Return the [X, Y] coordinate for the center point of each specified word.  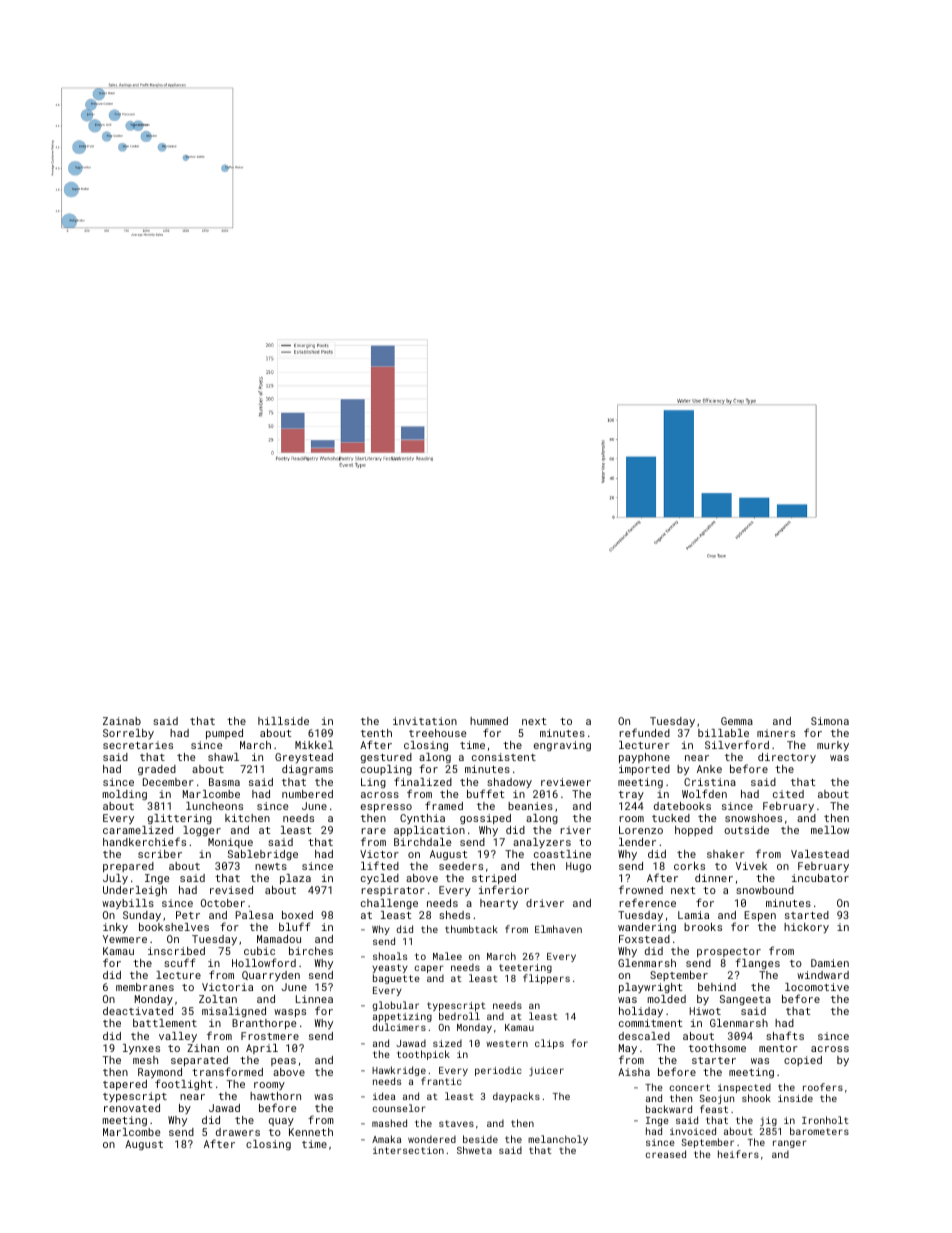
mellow [830, 830]
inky [115, 928]
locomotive [817, 987]
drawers [238, 1132]
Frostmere [270, 1036]
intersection [408, 1150]
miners [776, 733]
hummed [489, 721]
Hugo [578, 867]
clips [549, 1044]
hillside [283, 721]
